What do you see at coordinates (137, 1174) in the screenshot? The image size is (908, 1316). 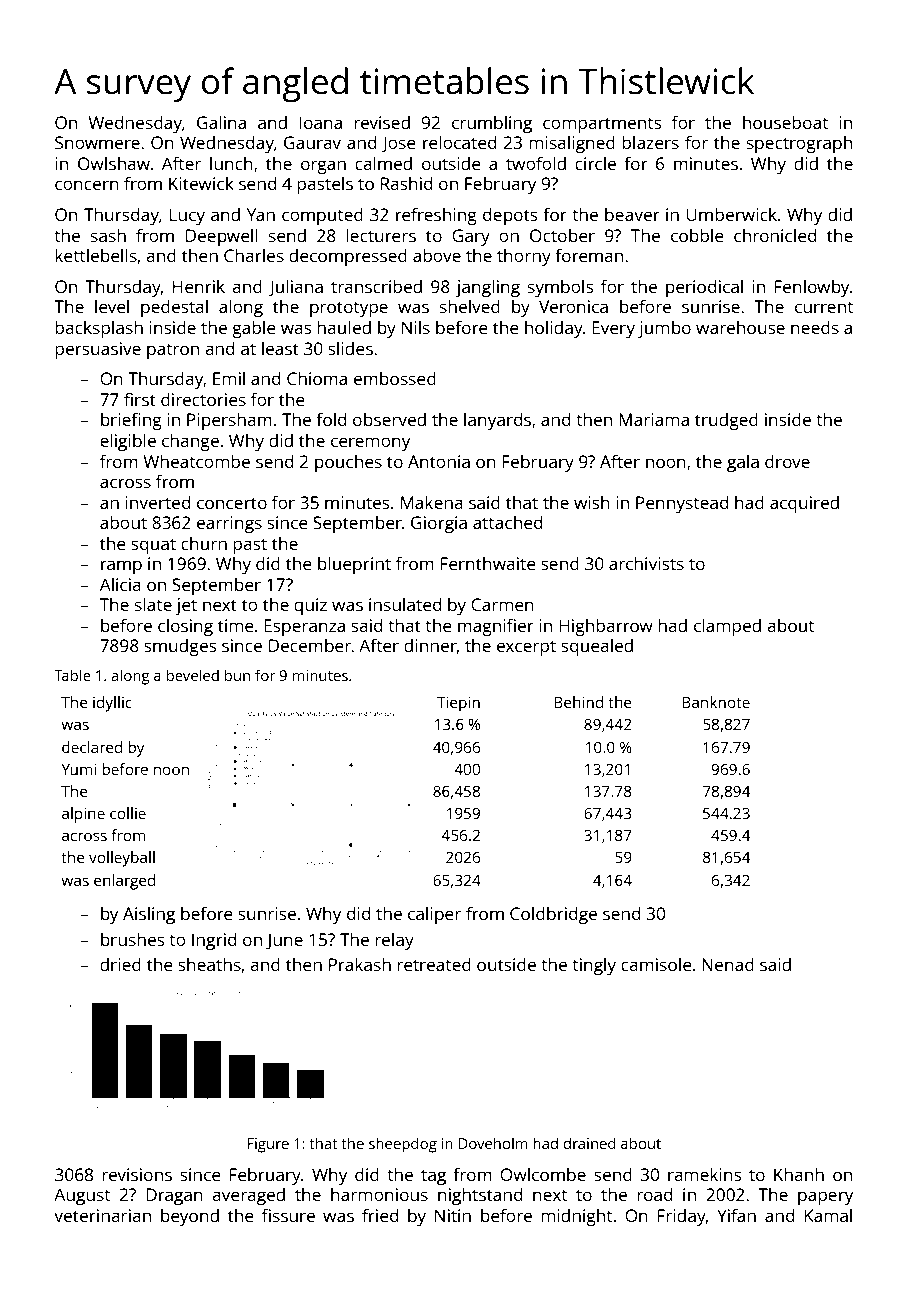 I see `revisions` at bounding box center [137, 1174].
